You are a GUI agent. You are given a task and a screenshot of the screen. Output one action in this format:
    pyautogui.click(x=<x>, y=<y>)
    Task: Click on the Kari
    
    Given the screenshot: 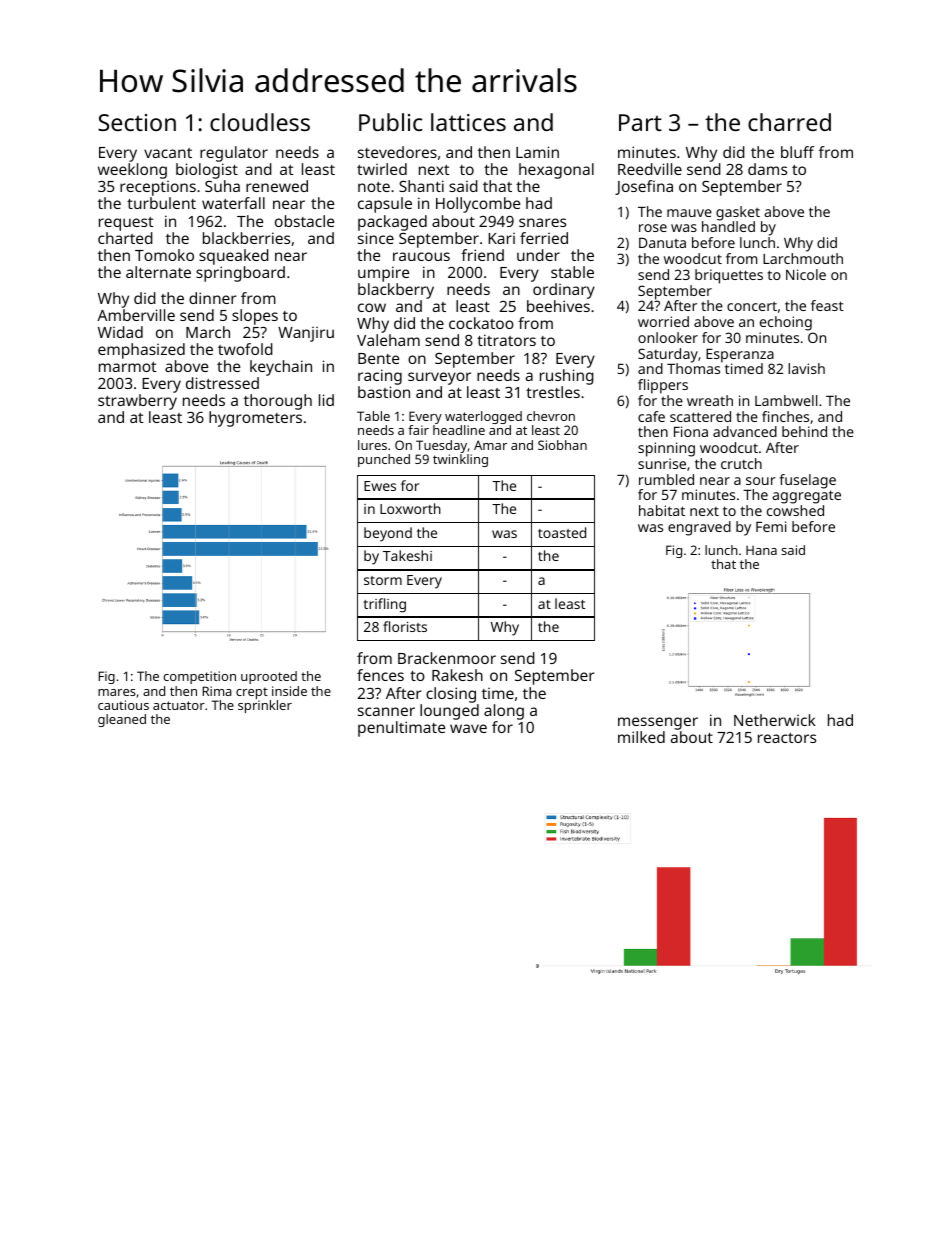 What is the action you would take?
    pyautogui.click(x=501, y=238)
